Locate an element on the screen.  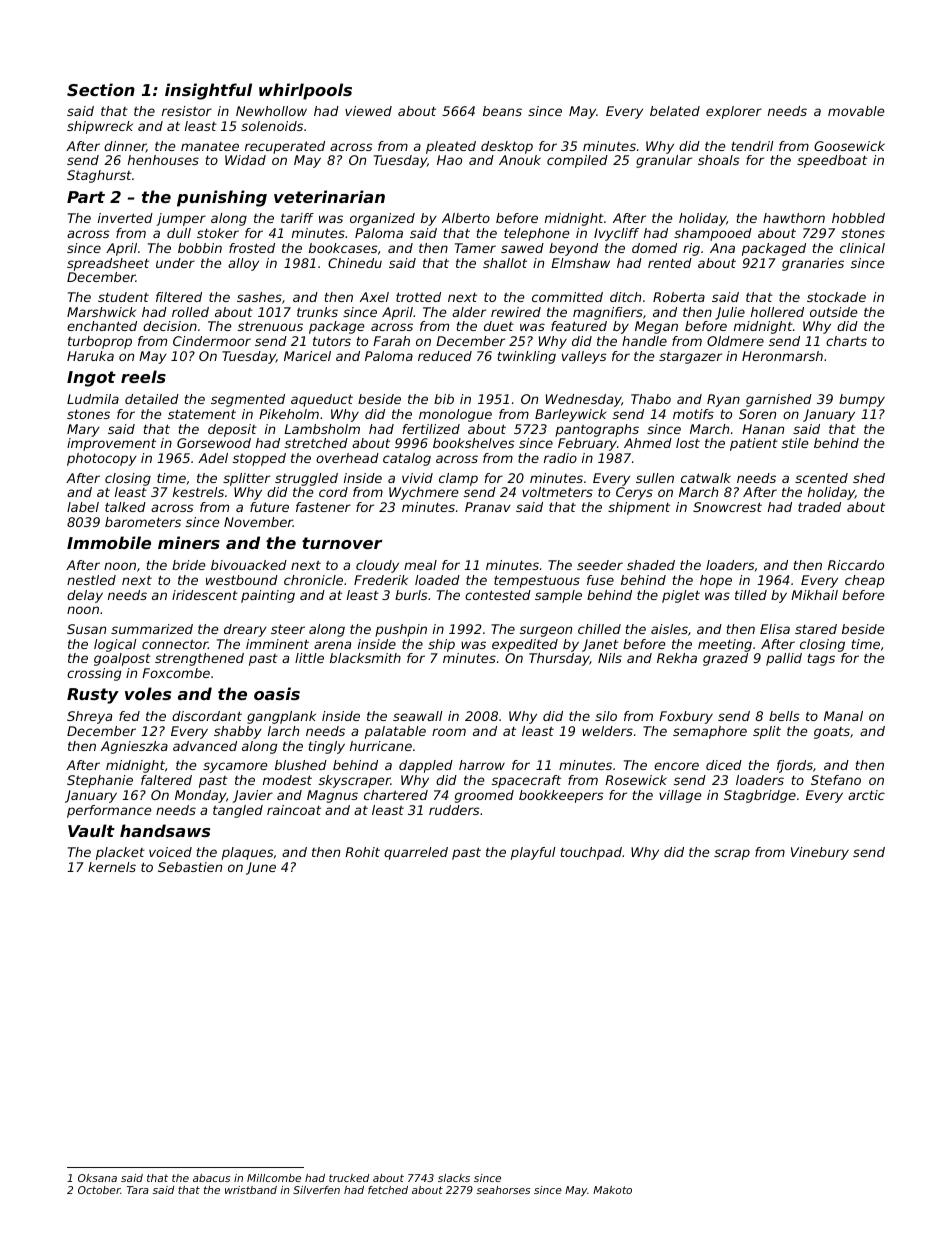
beans is located at coordinates (502, 111).
